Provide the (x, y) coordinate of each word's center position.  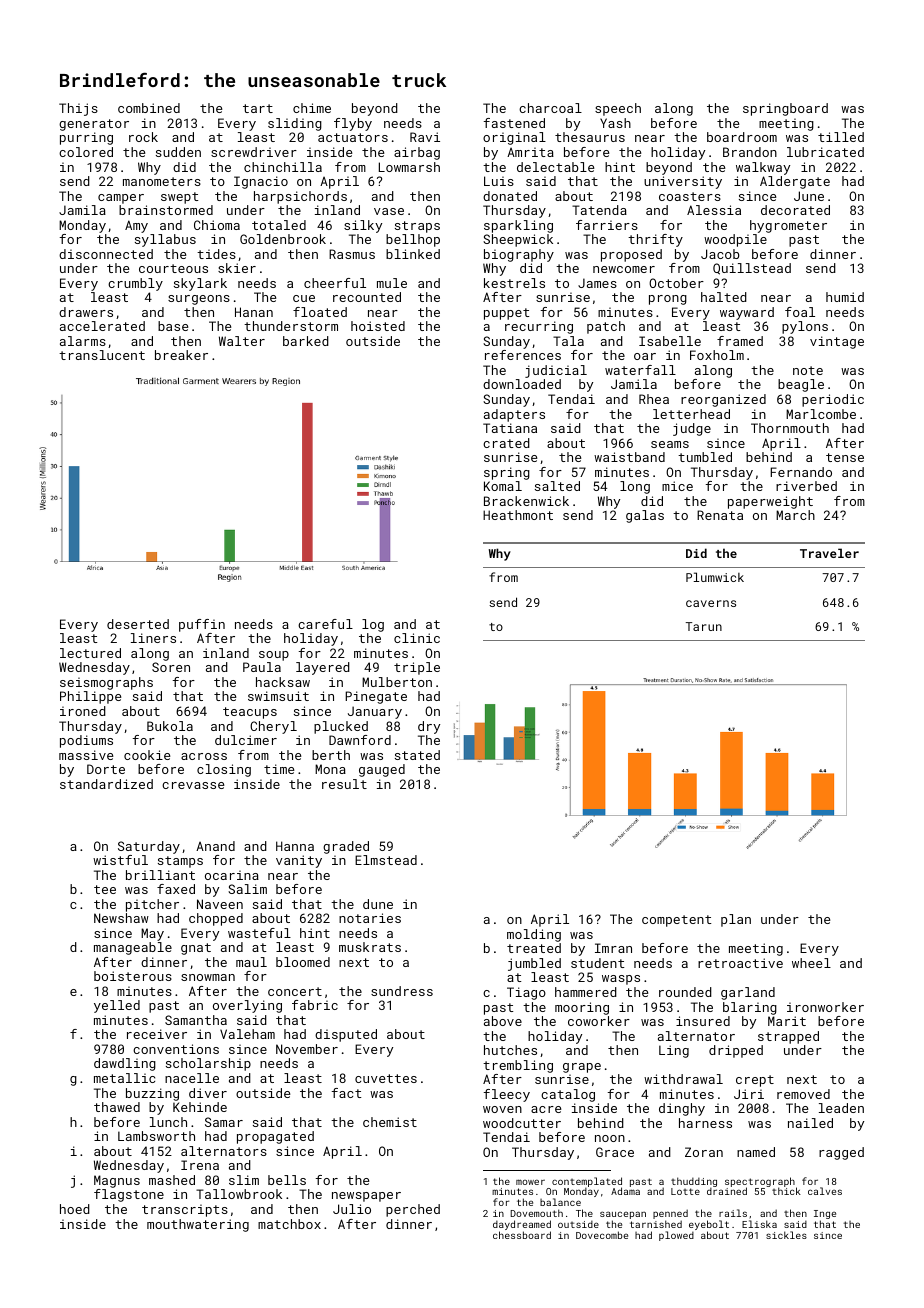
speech (618, 109)
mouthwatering (198, 1225)
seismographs (106, 683)
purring (86, 138)
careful (325, 624)
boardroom (742, 137)
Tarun (704, 626)
